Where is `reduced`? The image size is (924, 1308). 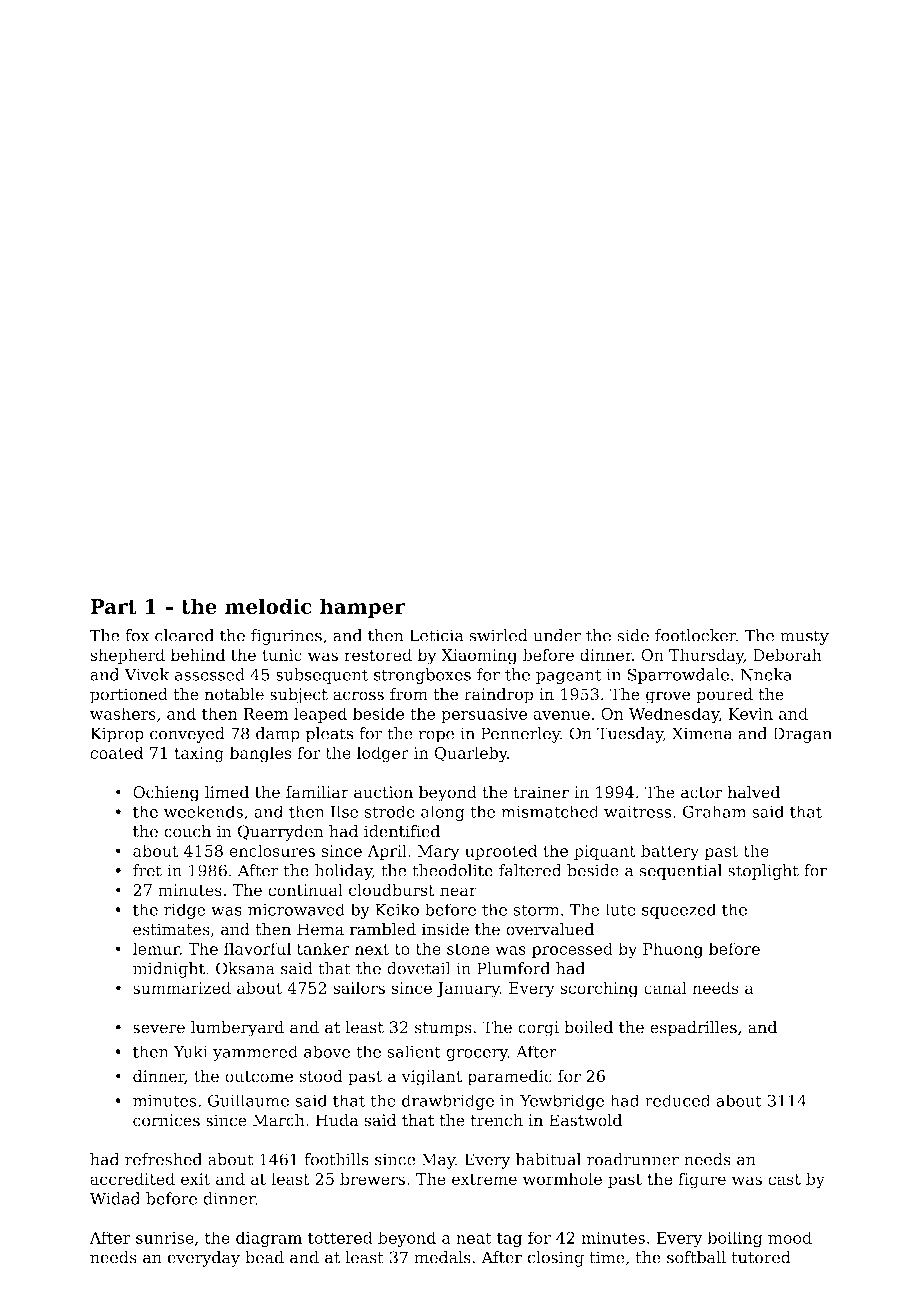 reduced is located at coordinates (677, 1100).
